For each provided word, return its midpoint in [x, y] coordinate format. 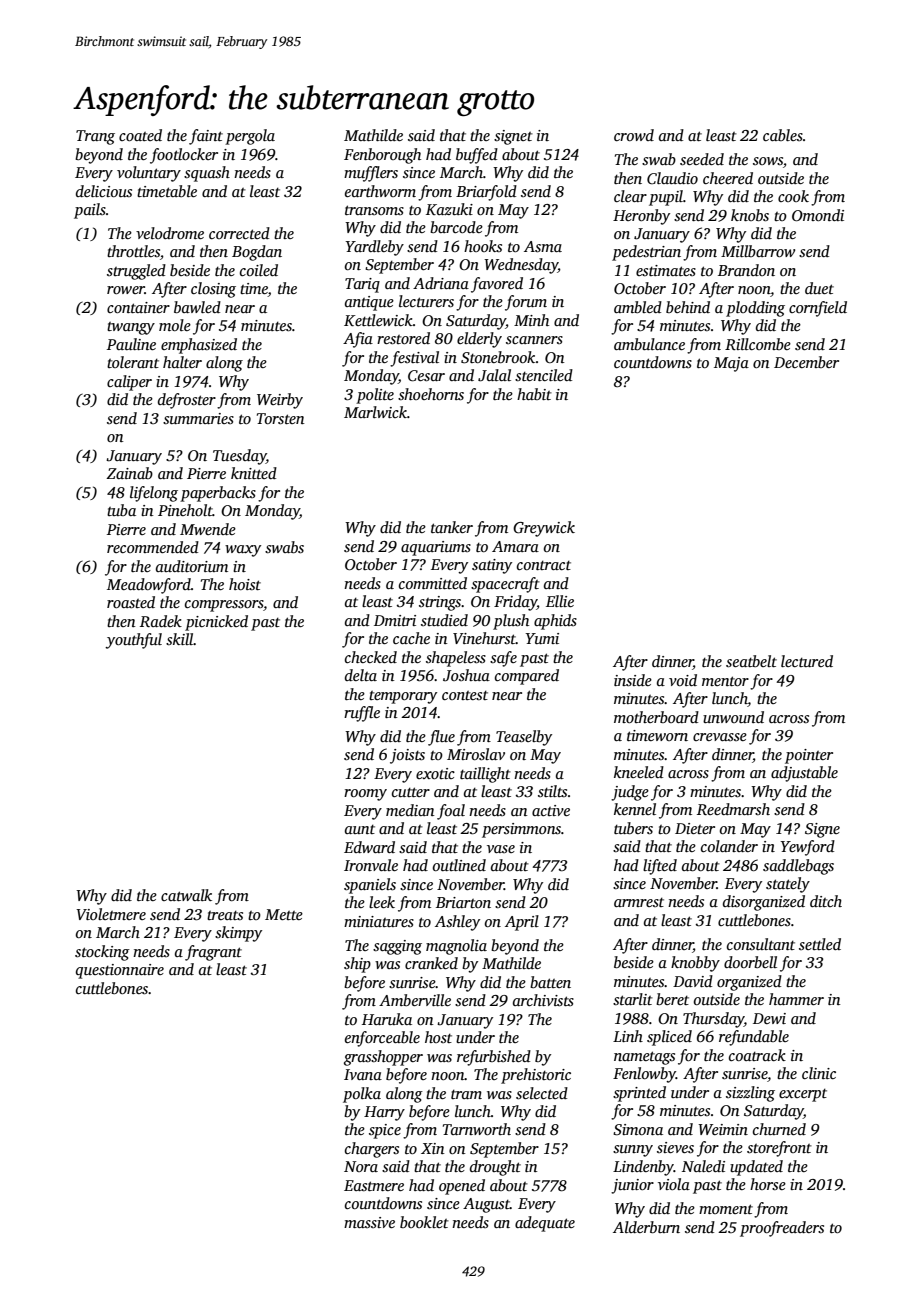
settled [820, 944]
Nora [361, 1166]
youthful [133, 641]
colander [729, 846]
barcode [456, 227]
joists [407, 756]
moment [726, 1209]
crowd [634, 135]
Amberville [415, 1000]
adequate [545, 1224]
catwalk [186, 895]
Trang [95, 137]
